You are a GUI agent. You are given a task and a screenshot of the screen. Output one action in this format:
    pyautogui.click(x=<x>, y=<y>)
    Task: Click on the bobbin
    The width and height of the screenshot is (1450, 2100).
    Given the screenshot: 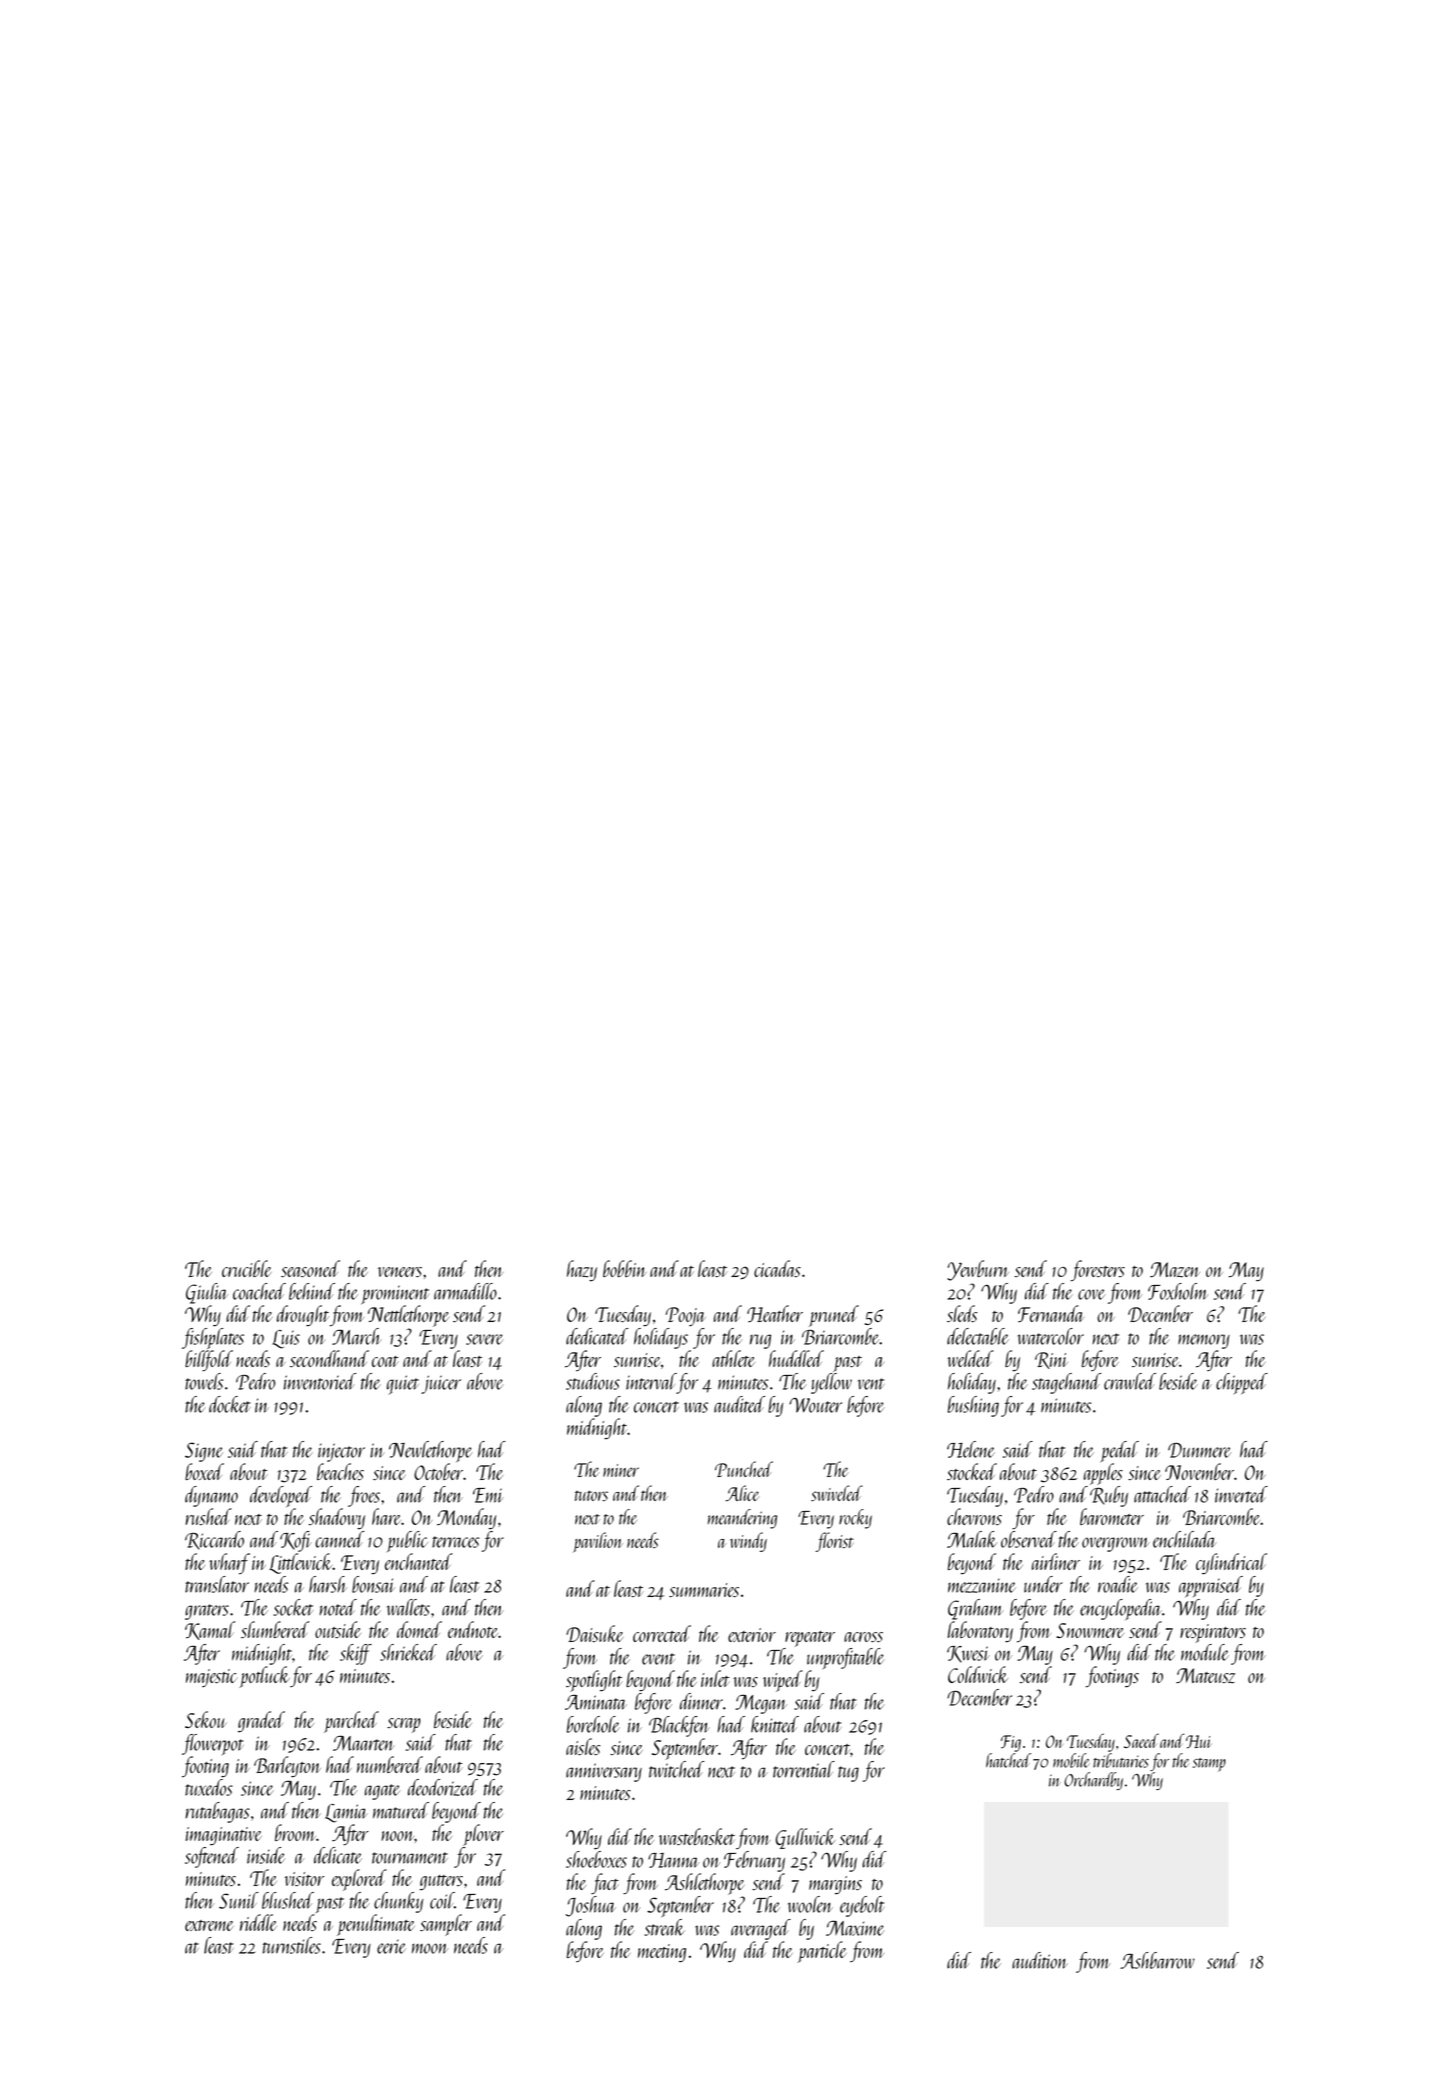 What is the action you would take?
    pyautogui.click(x=625, y=1268)
